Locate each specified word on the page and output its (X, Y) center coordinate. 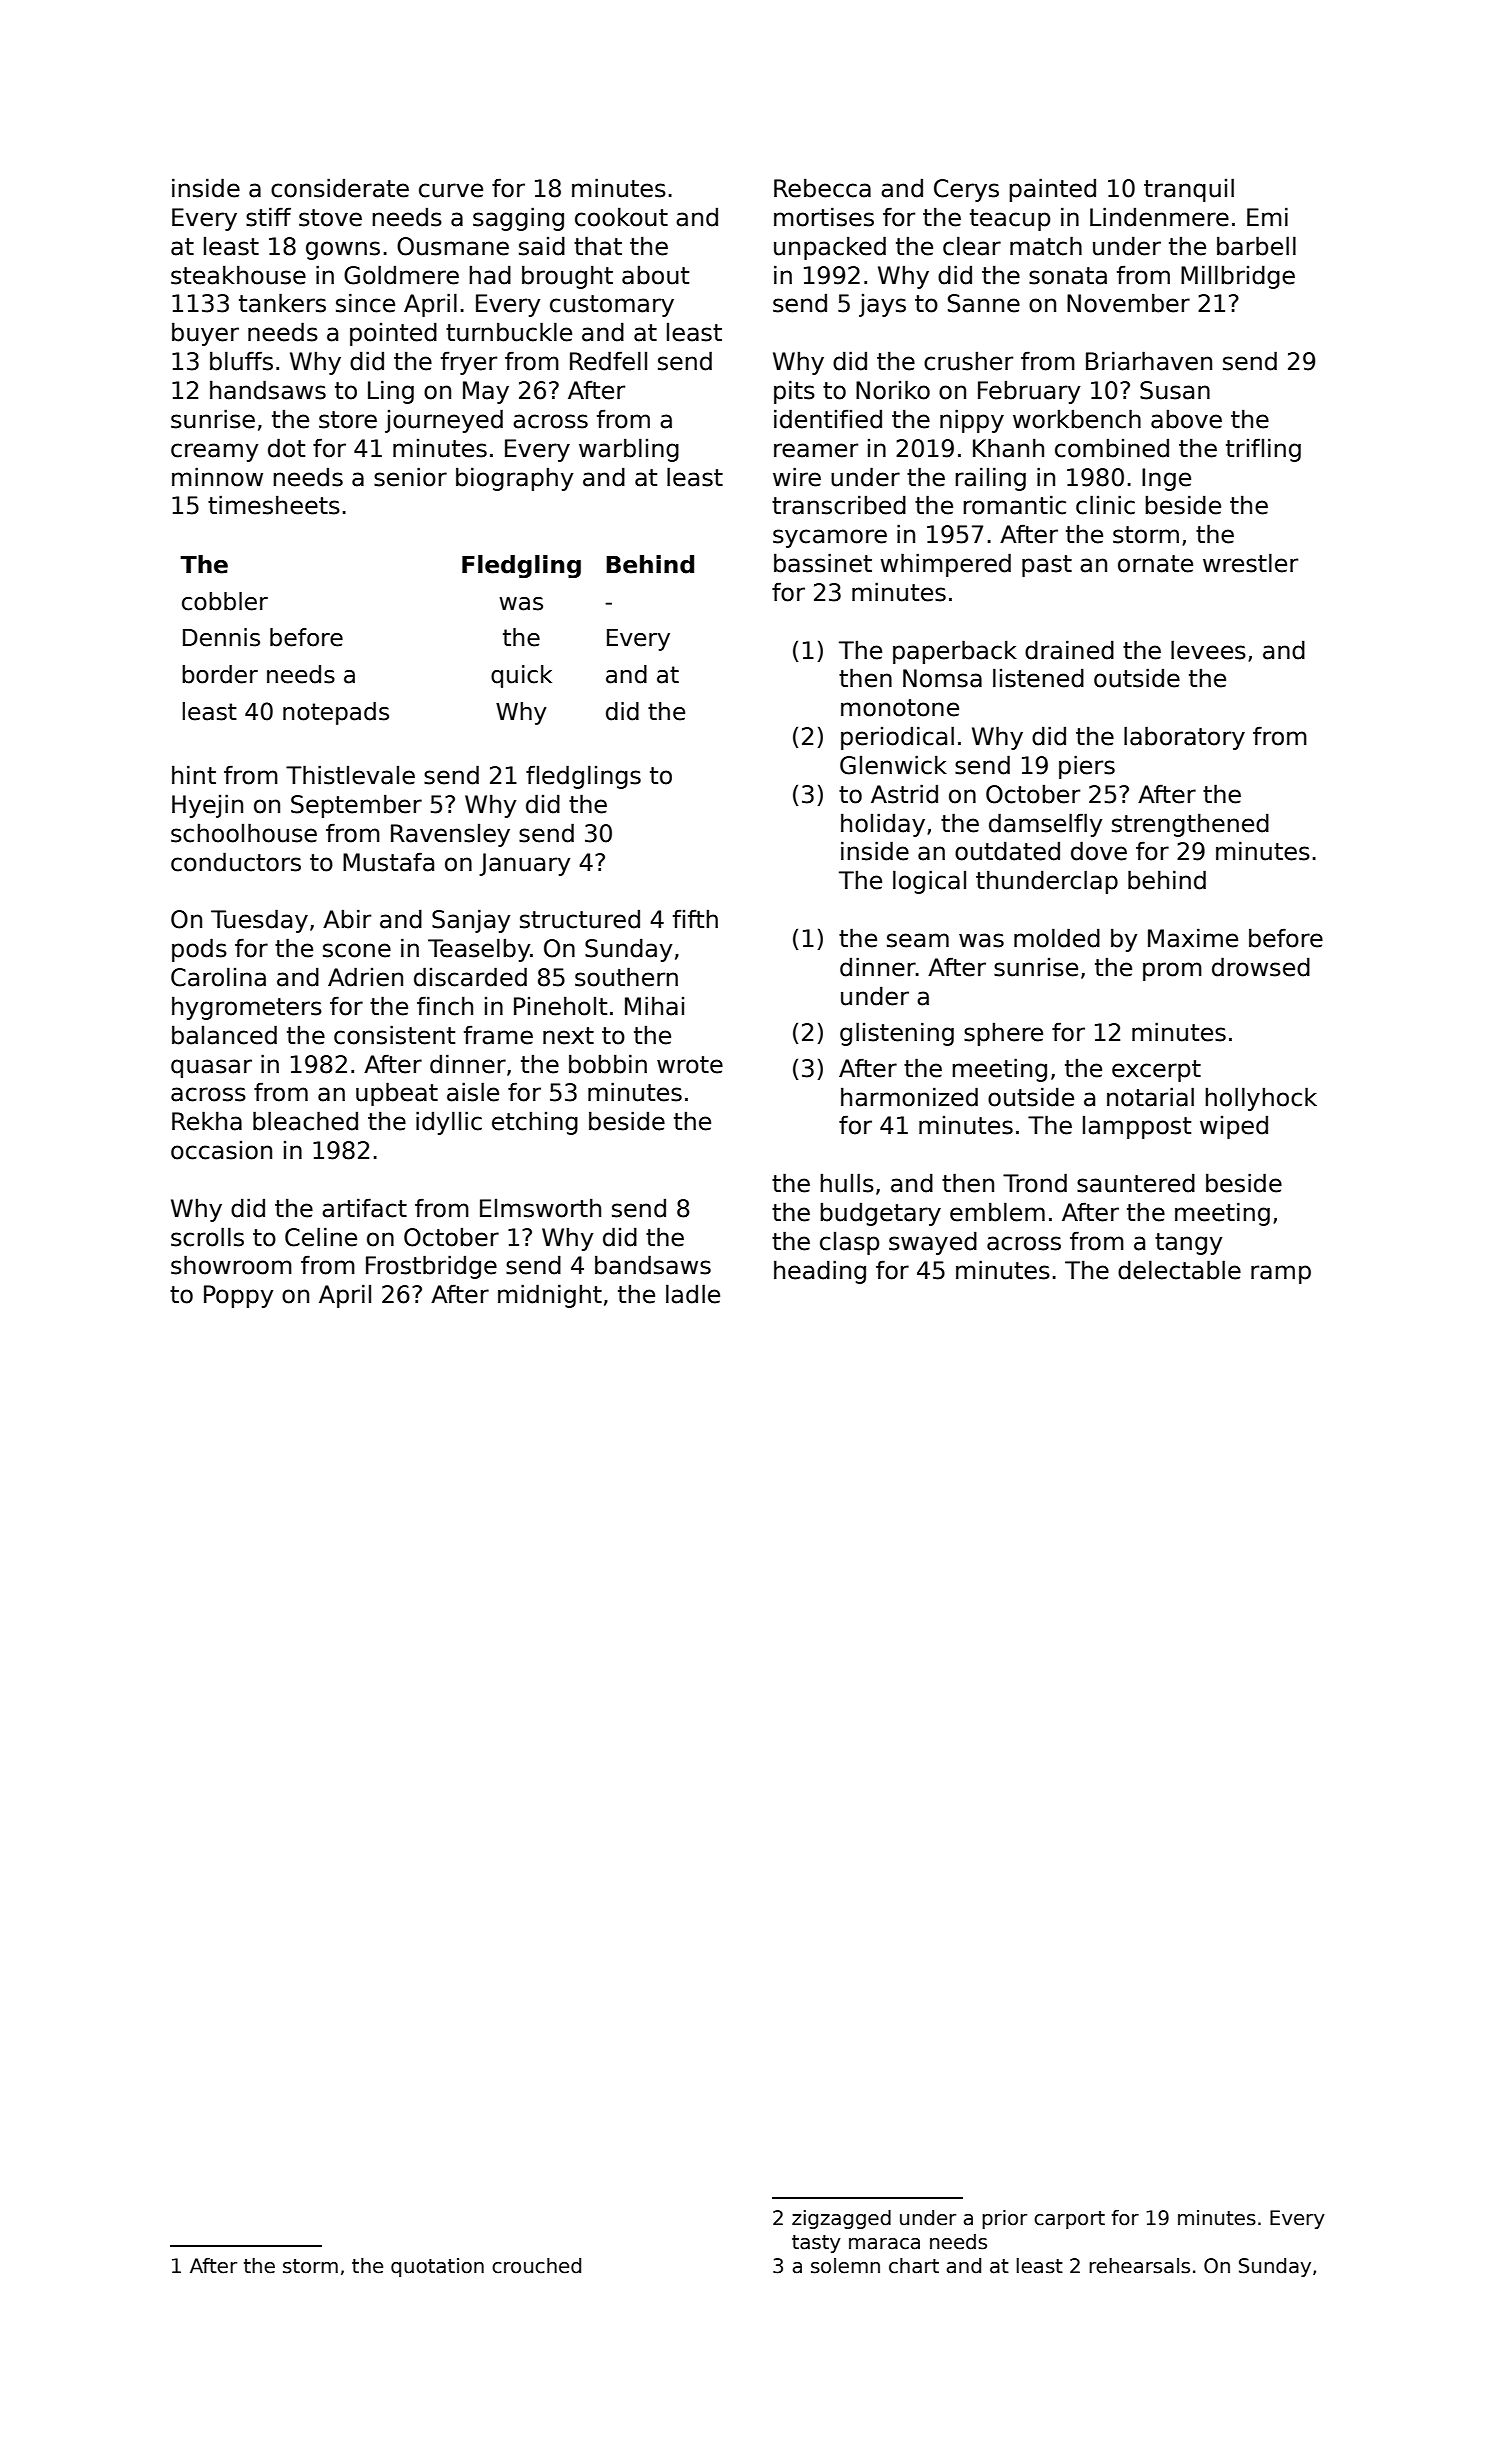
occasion (221, 1150)
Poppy (239, 1296)
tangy (1189, 1244)
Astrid (904, 794)
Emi (1267, 216)
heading (820, 1272)
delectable (1179, 1270)
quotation (437, 2267)
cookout (621, 217)
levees (1208, 650)
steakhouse (238, 275)
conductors (236, 862)
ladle (693, 1294)
